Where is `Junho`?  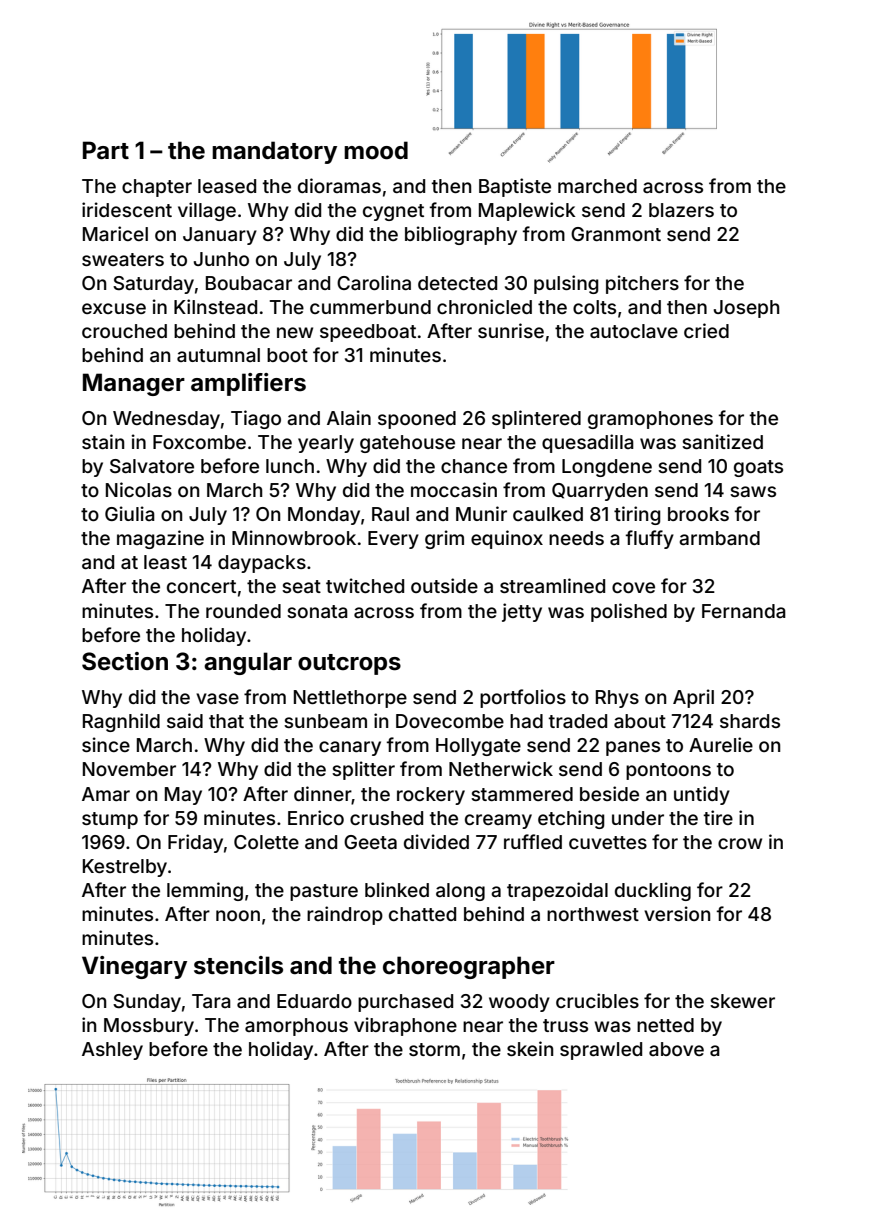
Junho is located at coordinates (221, 259).
